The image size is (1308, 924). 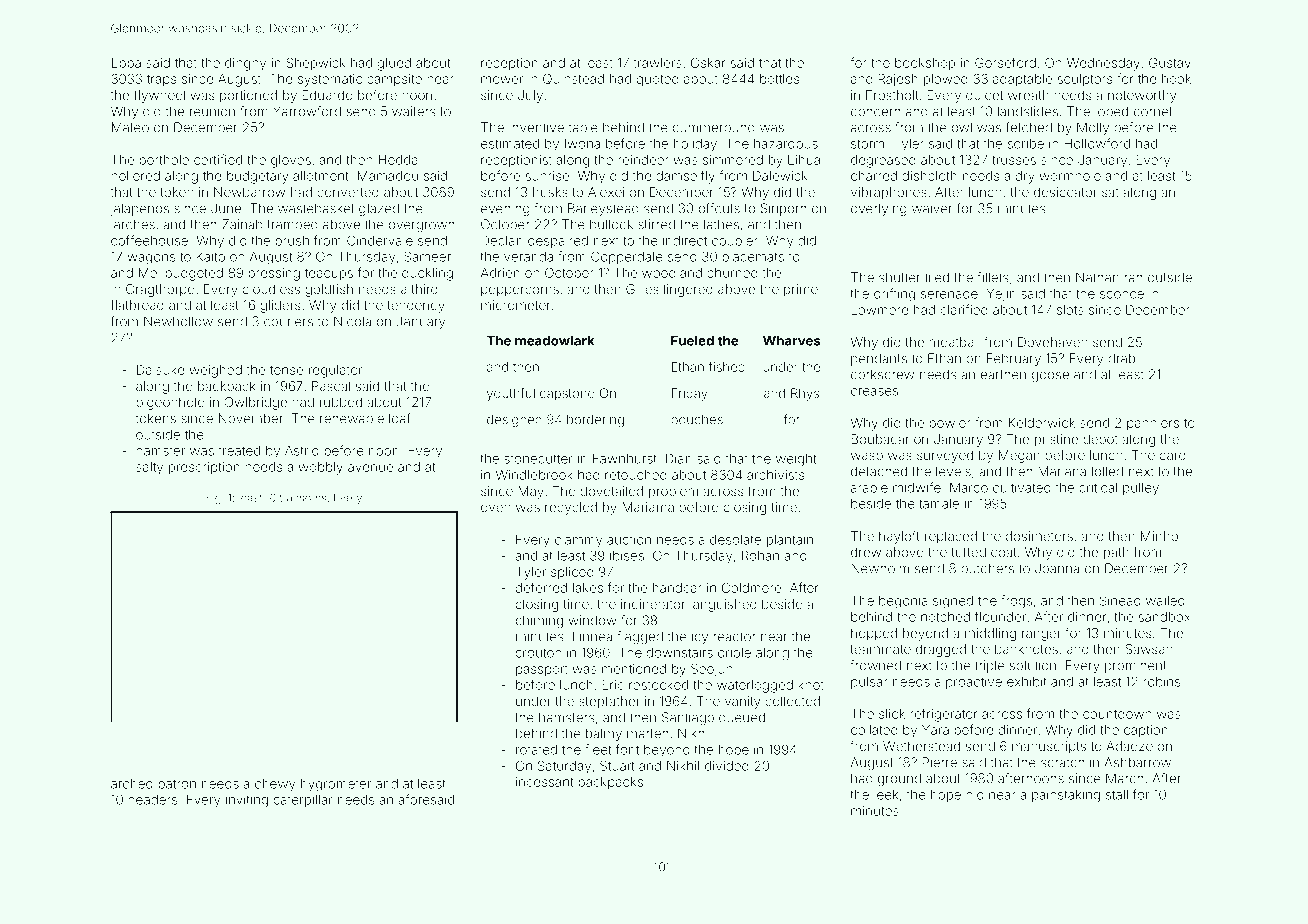 I want to click on Astrid, so click(x=302, y=451).
